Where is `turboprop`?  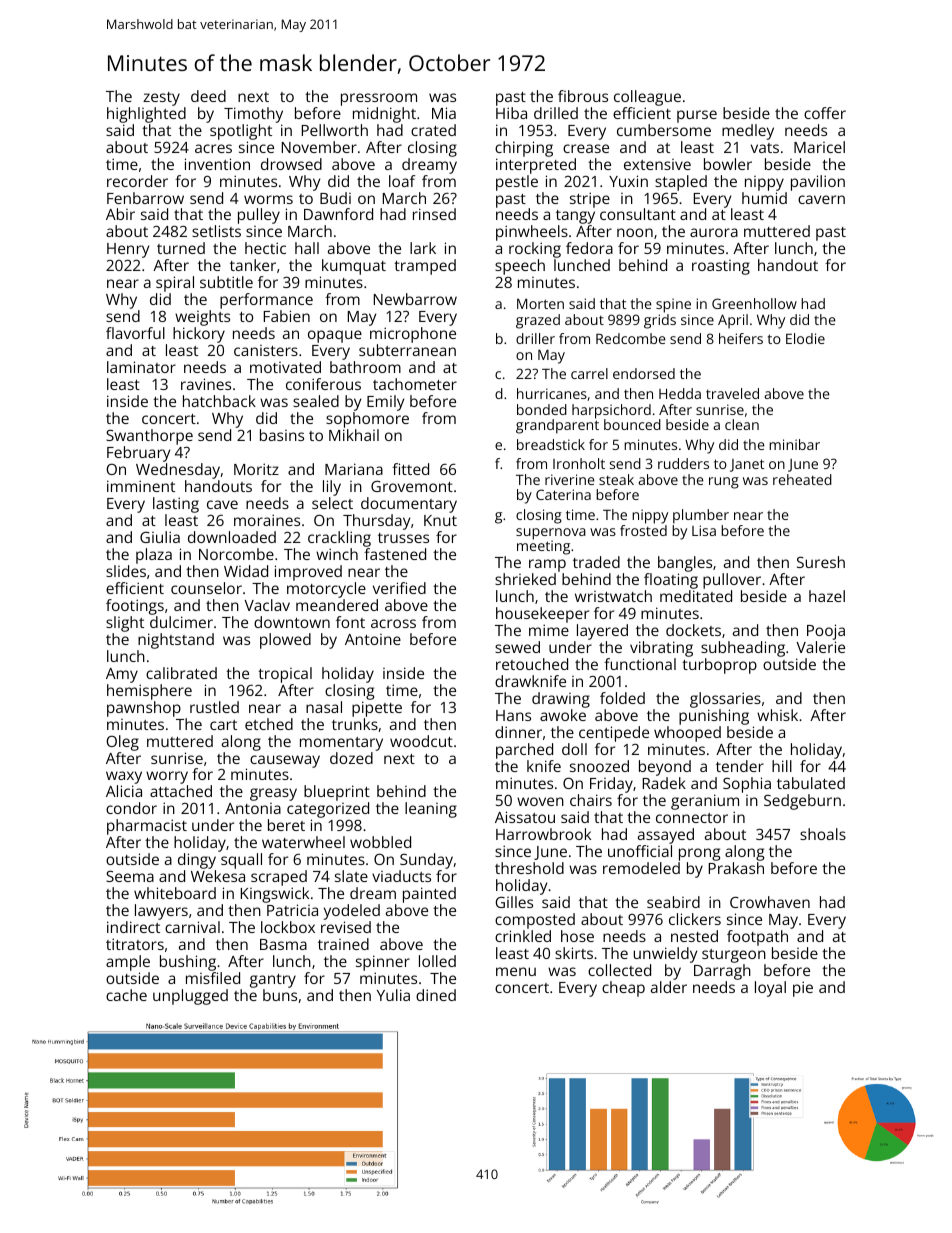 turboprop is located at coordinates (719, 666).
